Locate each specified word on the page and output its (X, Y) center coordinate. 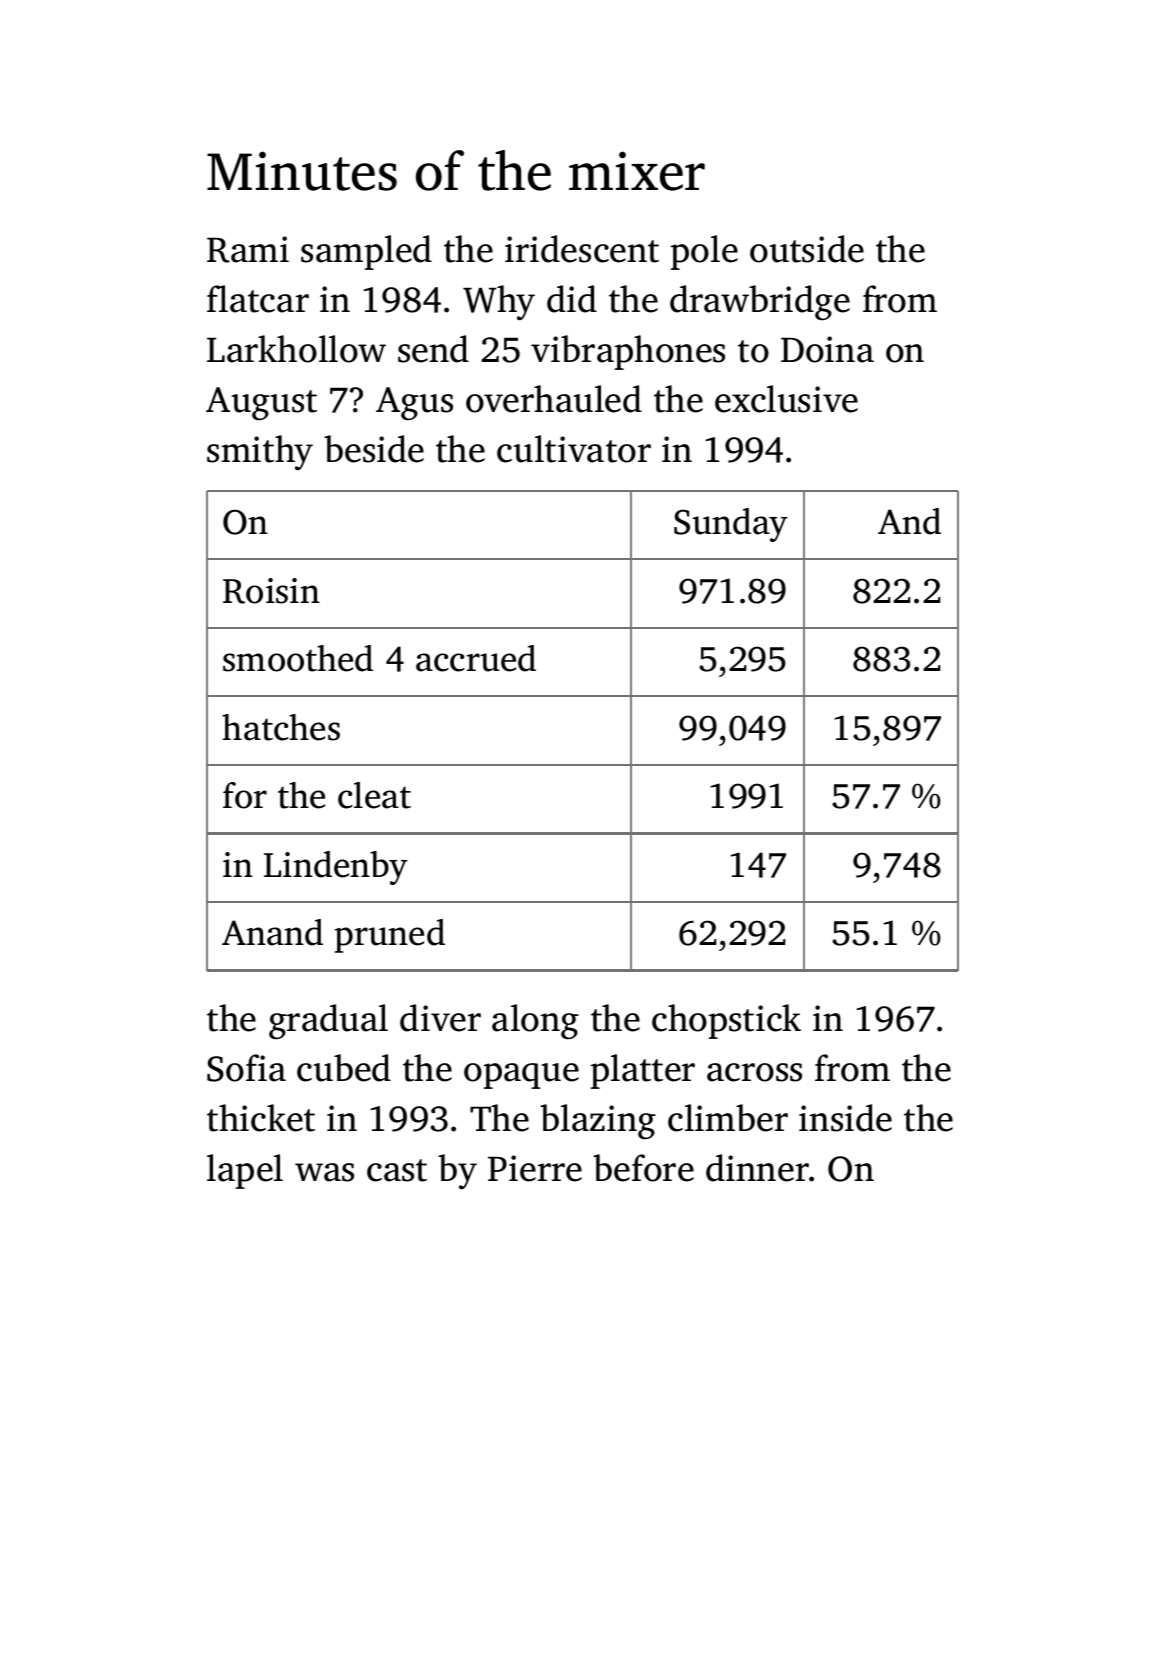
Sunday (731, 525)
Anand (272, 932)
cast (397, 1170)
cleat (374, 795)
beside (374, 449)
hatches (281, 727)
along (535, 1022)
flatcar (258, 299)
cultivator (574, 449)
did (572, 299)
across (754, 1072)
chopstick (726, 1021)
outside (807, 249)
